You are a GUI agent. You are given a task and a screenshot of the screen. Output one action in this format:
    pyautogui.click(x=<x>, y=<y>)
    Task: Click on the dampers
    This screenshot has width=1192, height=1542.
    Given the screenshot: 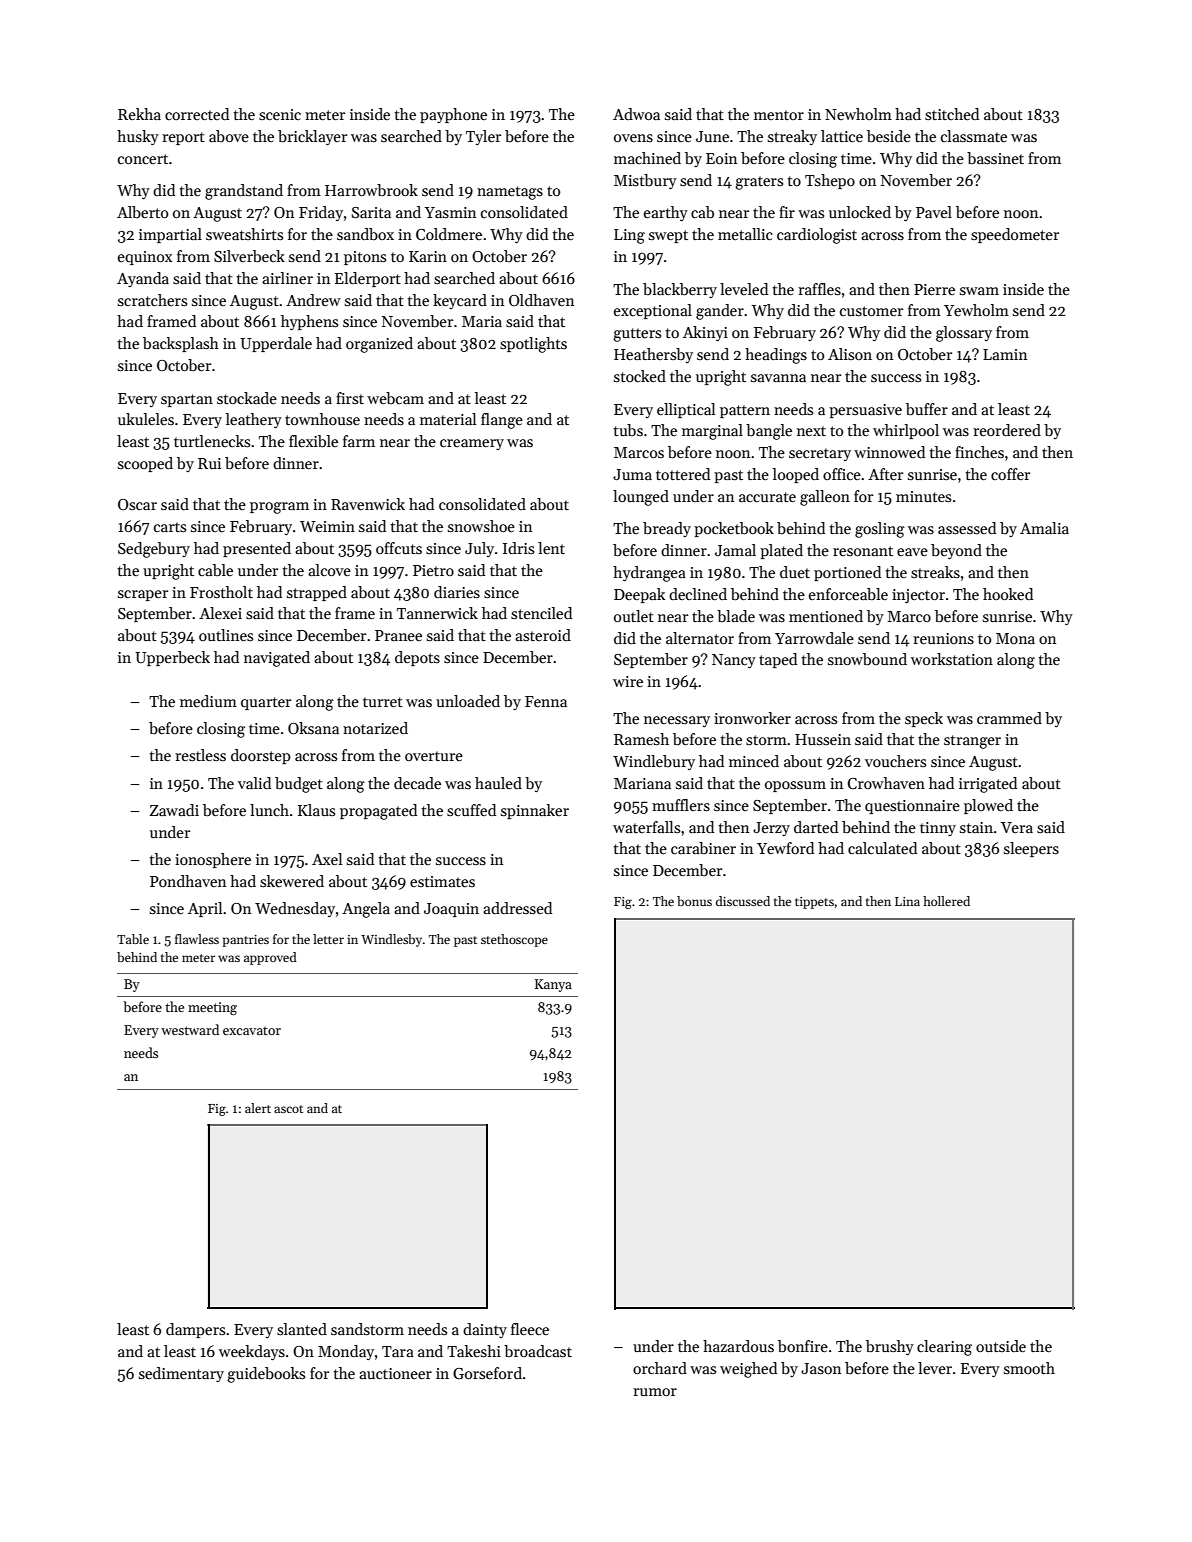 What is the action you would take?
    pyautogui.click(x=195, y=1330)
